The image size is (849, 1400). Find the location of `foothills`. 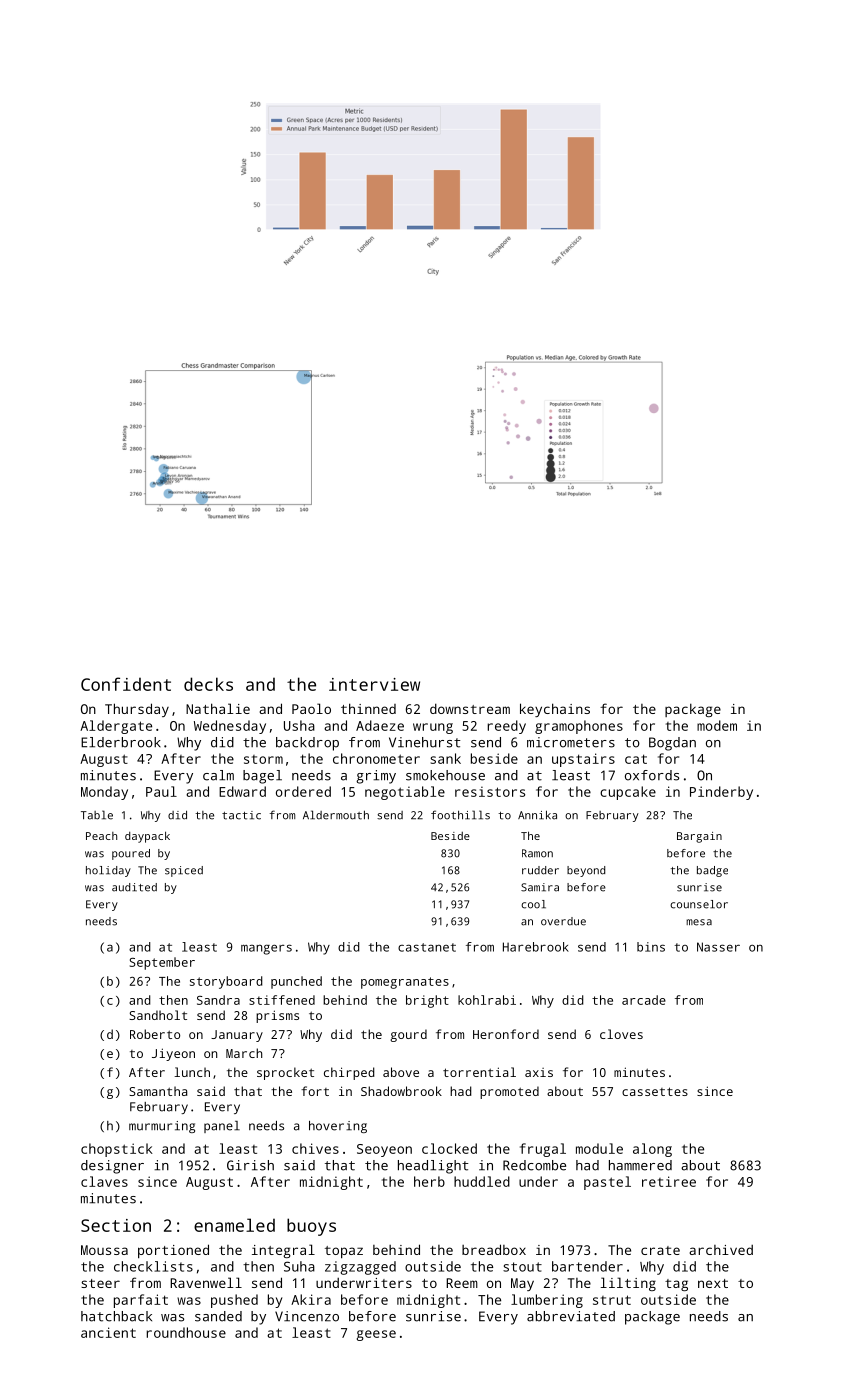

foothills is located at coordinates (460, 815).
